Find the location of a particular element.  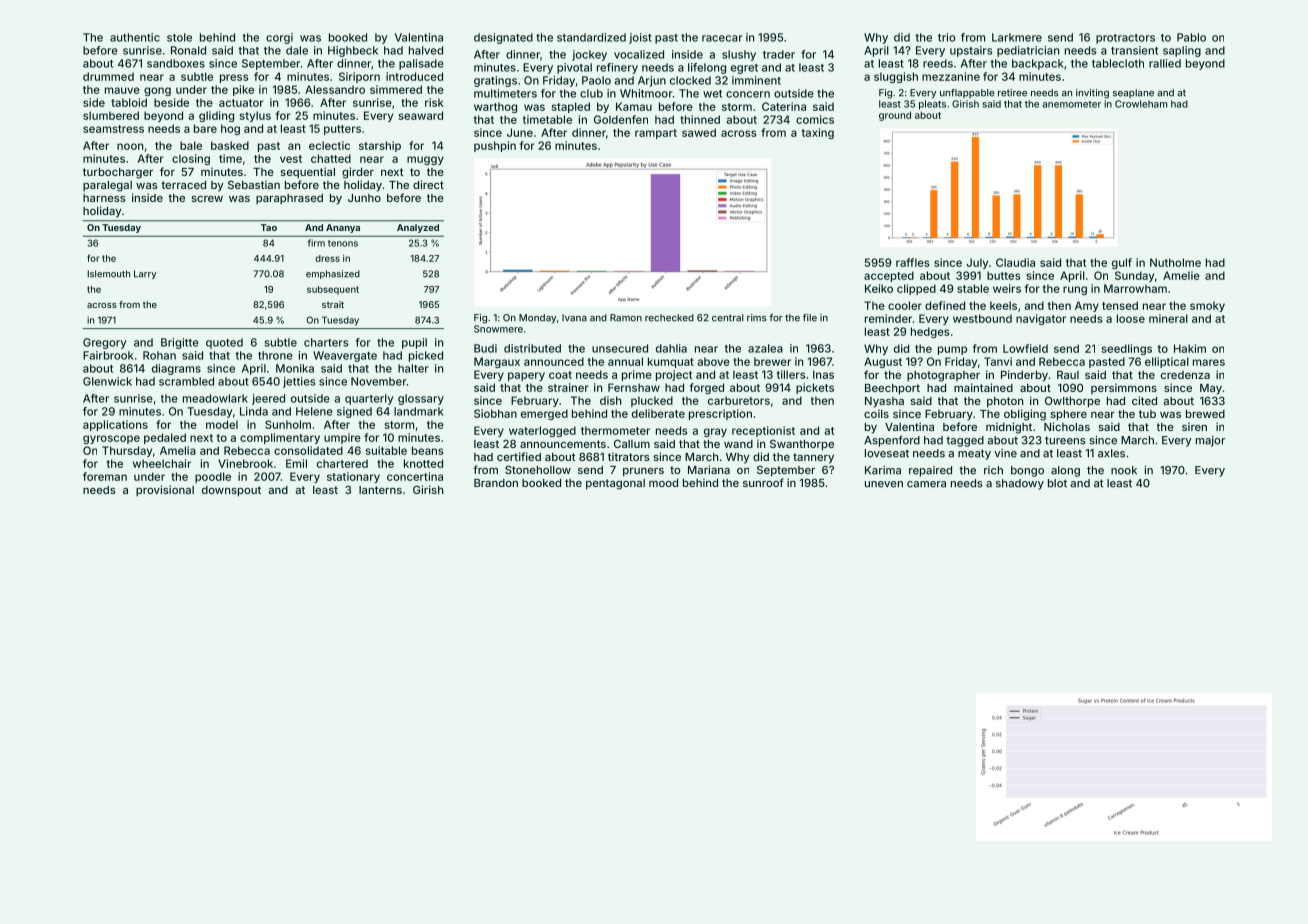

sunroof is located at coordinates (763, 482).
